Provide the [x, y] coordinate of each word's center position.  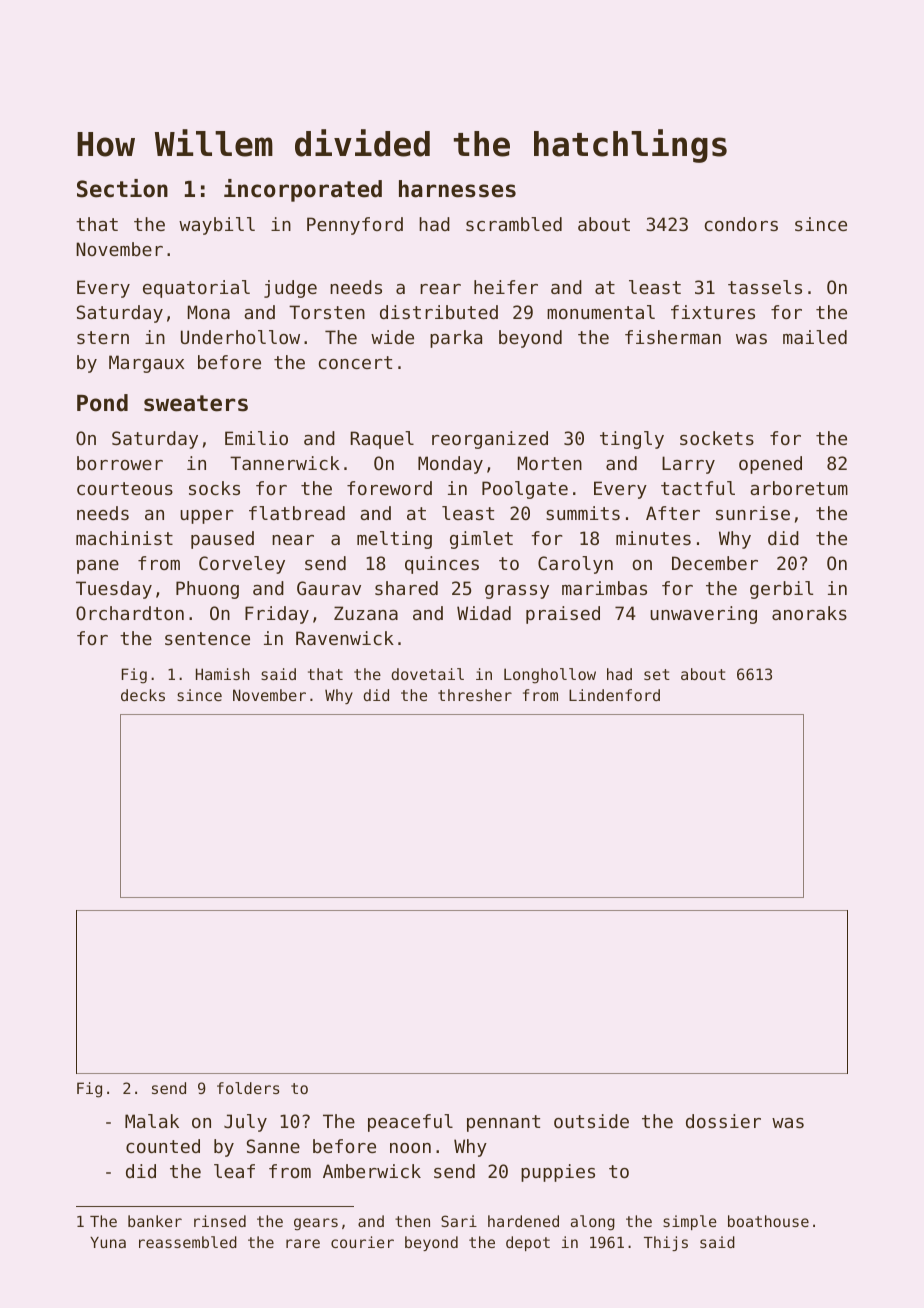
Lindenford [614, 695]
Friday [277, 615]
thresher [475, 695]
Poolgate [525, 490]
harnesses [457, 189]
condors [741, 224]
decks [143, 695]
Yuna [108, 1242]
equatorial [196, 289]
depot [528, 1243]
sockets [717, 438]
